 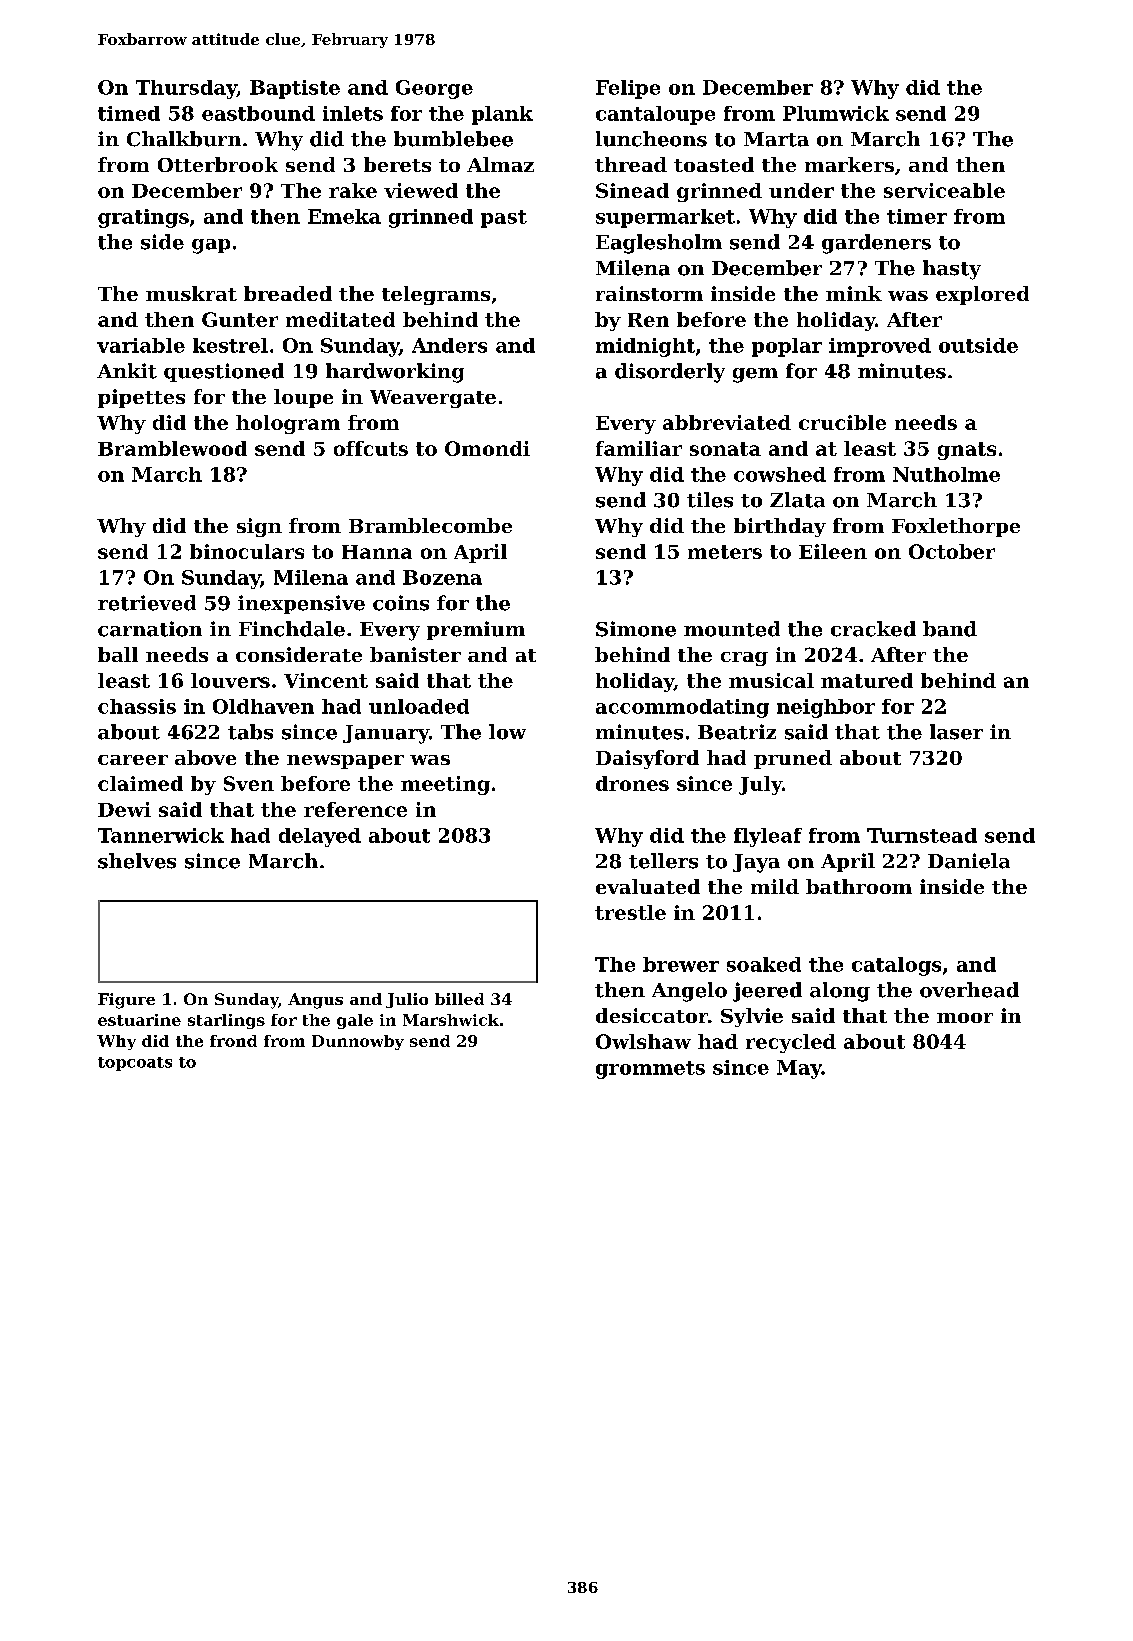 I want to click on flyleaf, so click(x=768, y=837).
